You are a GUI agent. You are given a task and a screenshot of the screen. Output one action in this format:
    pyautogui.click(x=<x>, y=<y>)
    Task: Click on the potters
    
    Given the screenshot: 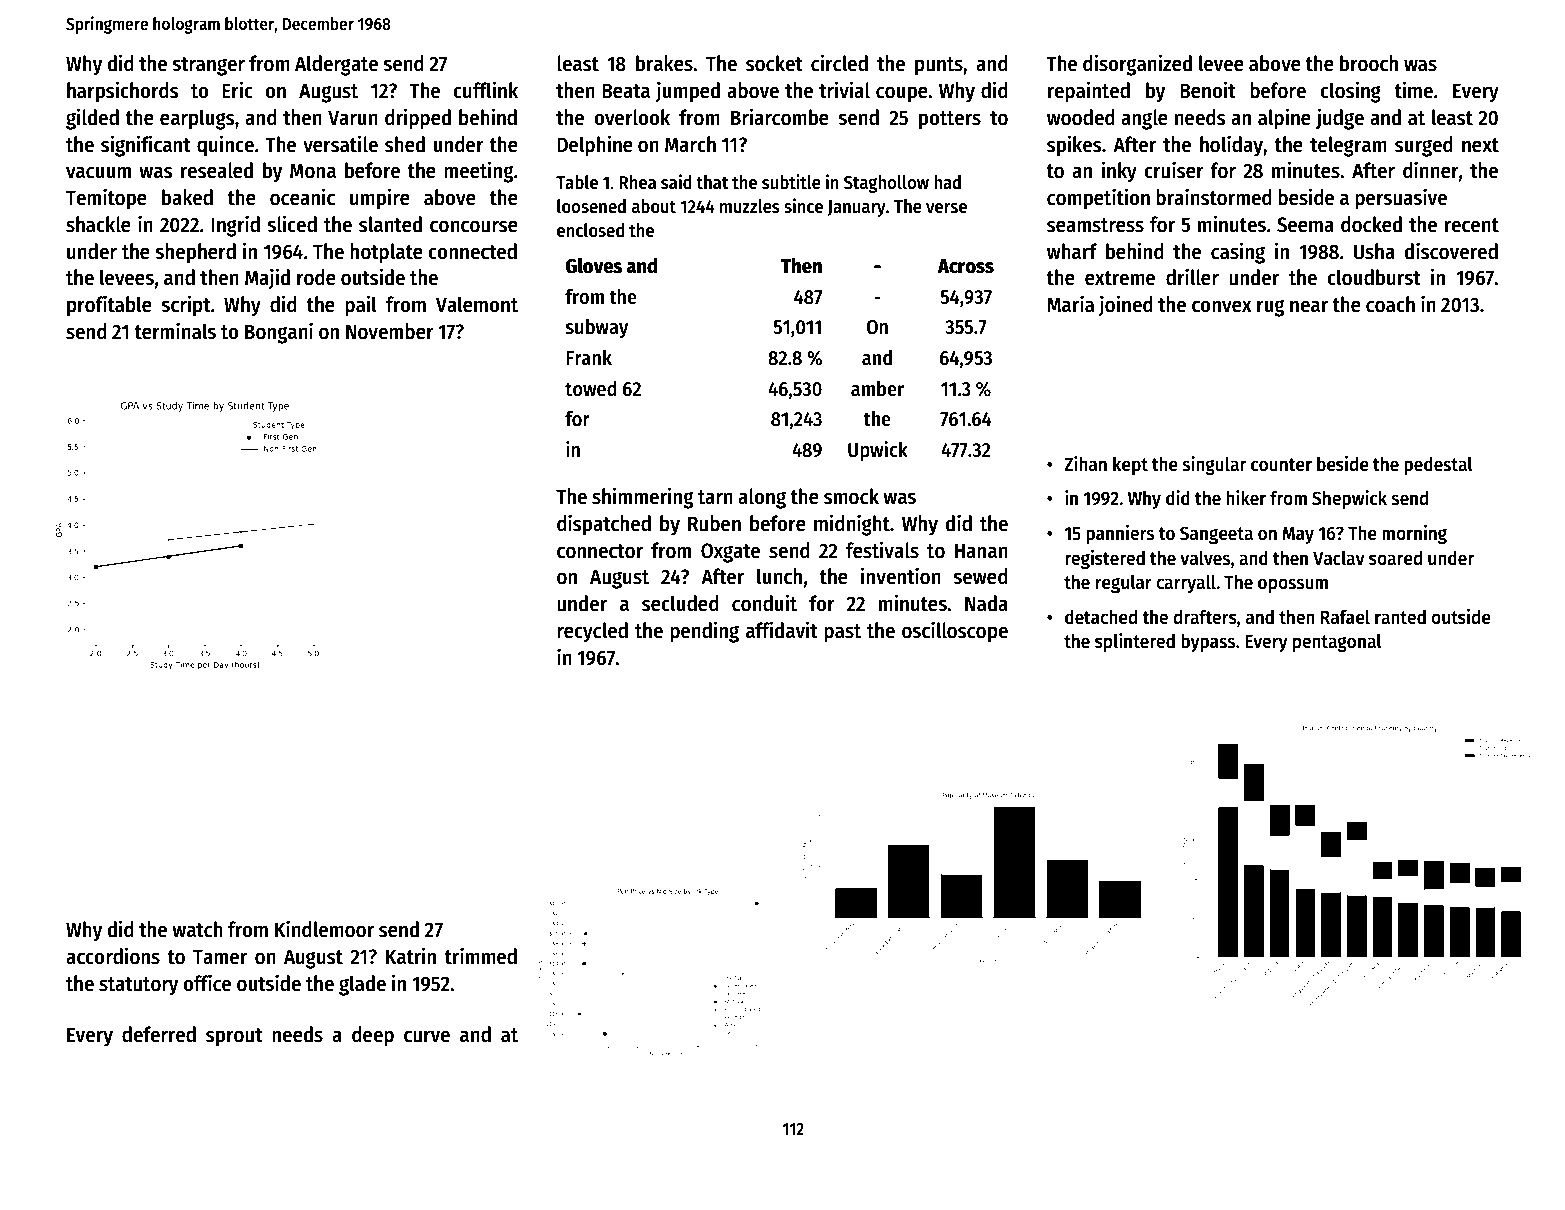 What is the action you would take?
    pyautogui.click(x=950, y=120)
